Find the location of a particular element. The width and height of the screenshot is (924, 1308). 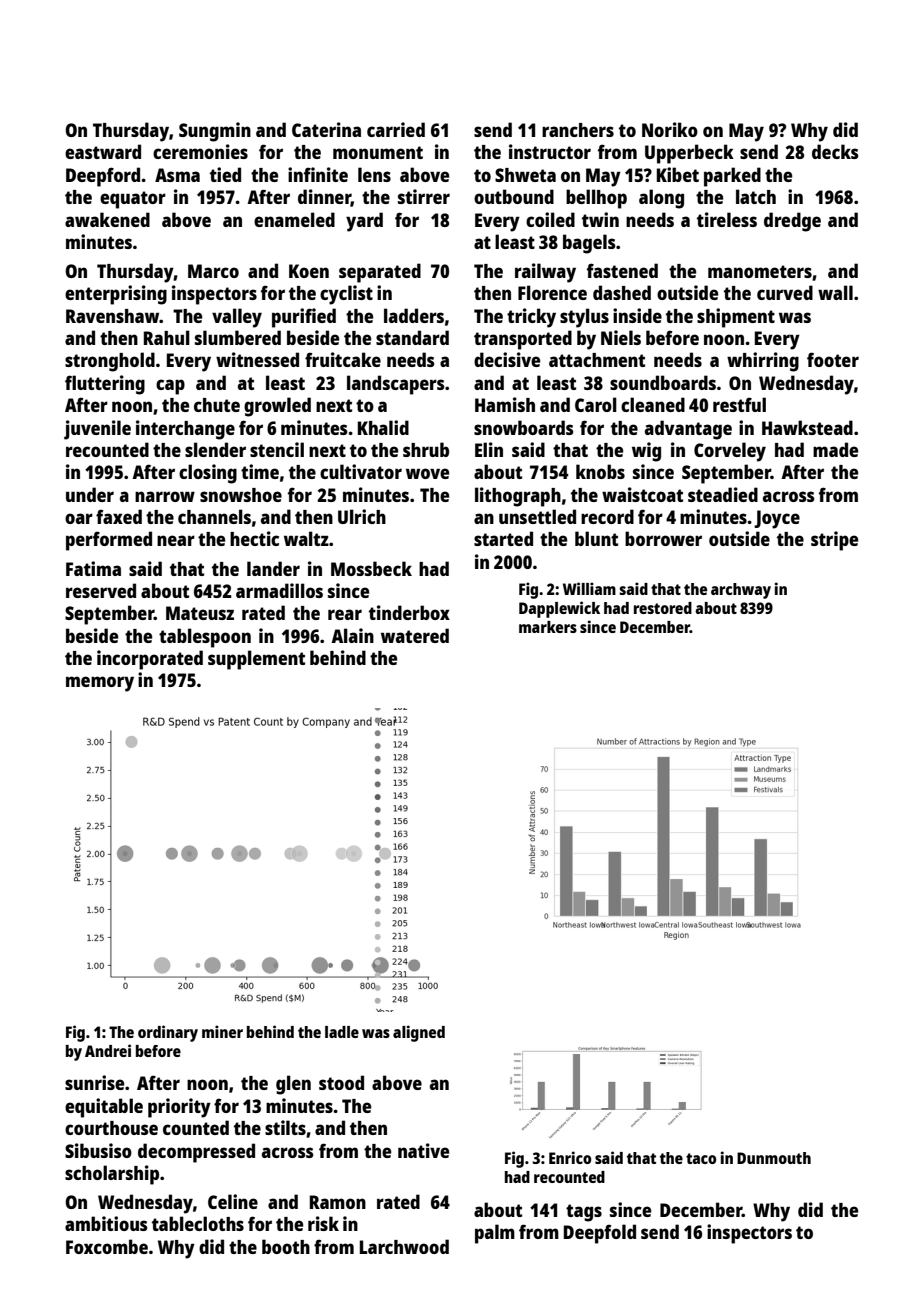

supplement is located at coordinates (256, 660).
